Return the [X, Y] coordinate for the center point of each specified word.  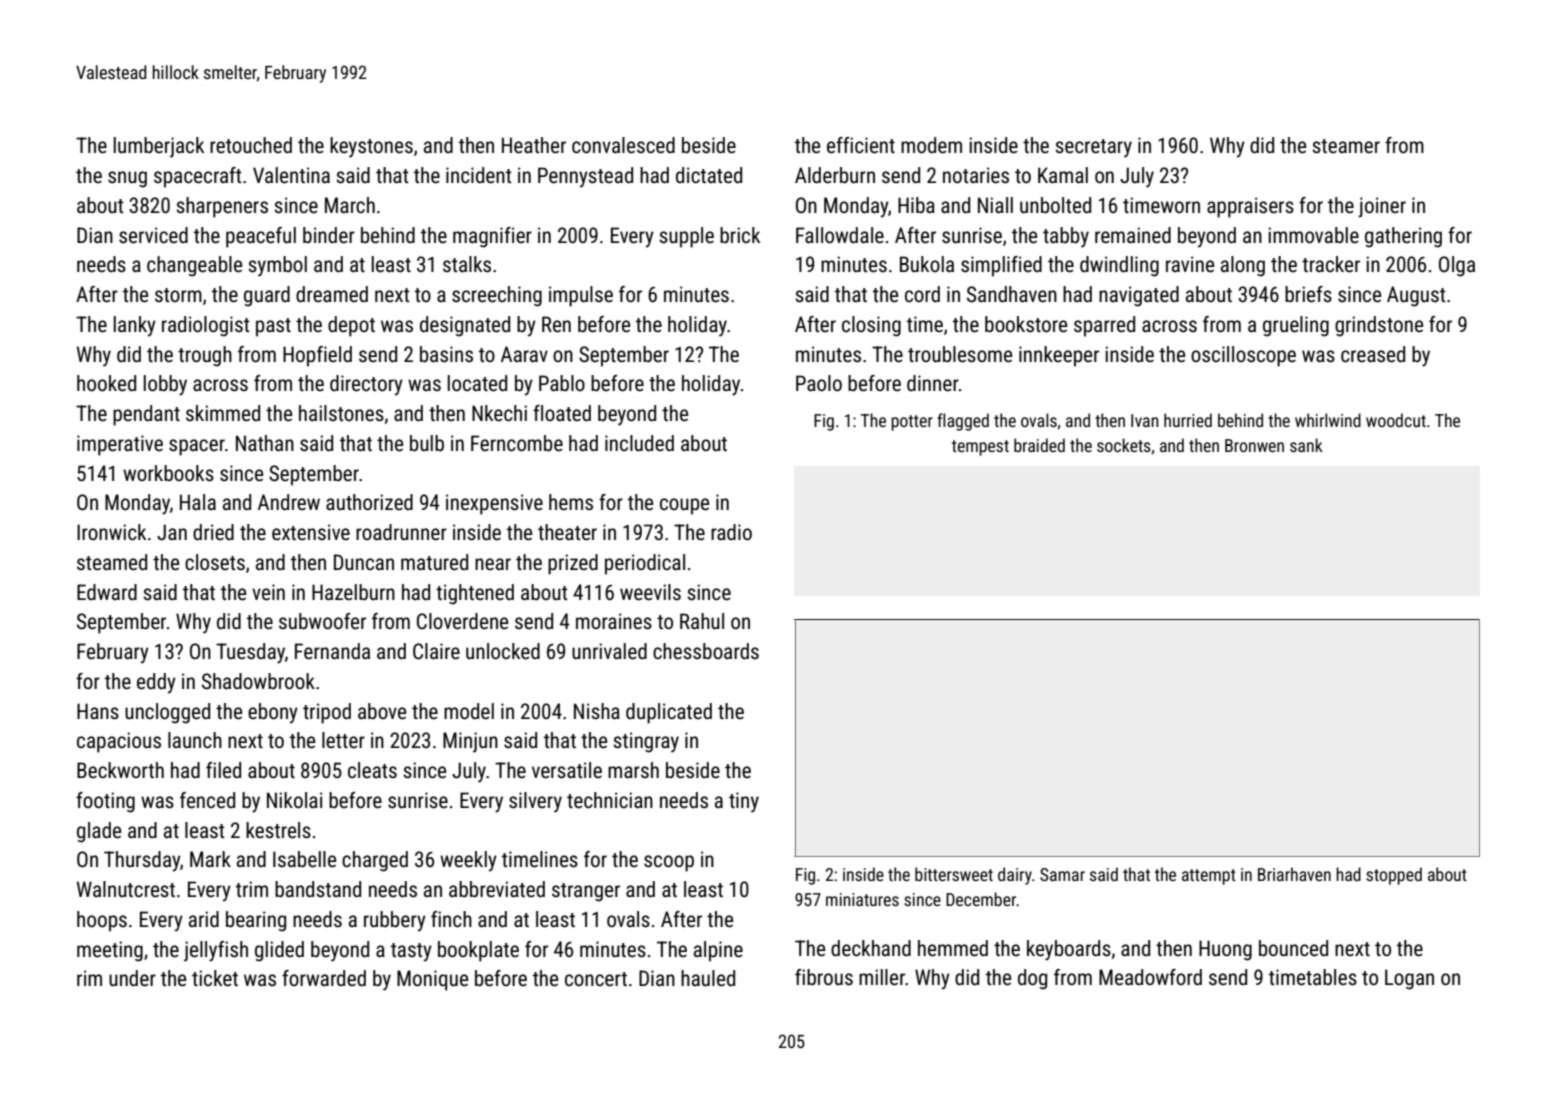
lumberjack [159, 147]
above [382, 711]
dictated [709, 175]
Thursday [142, 861]
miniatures [862, 899]
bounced [1293, 948]
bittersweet [954, 874]
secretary [1093, 148]
